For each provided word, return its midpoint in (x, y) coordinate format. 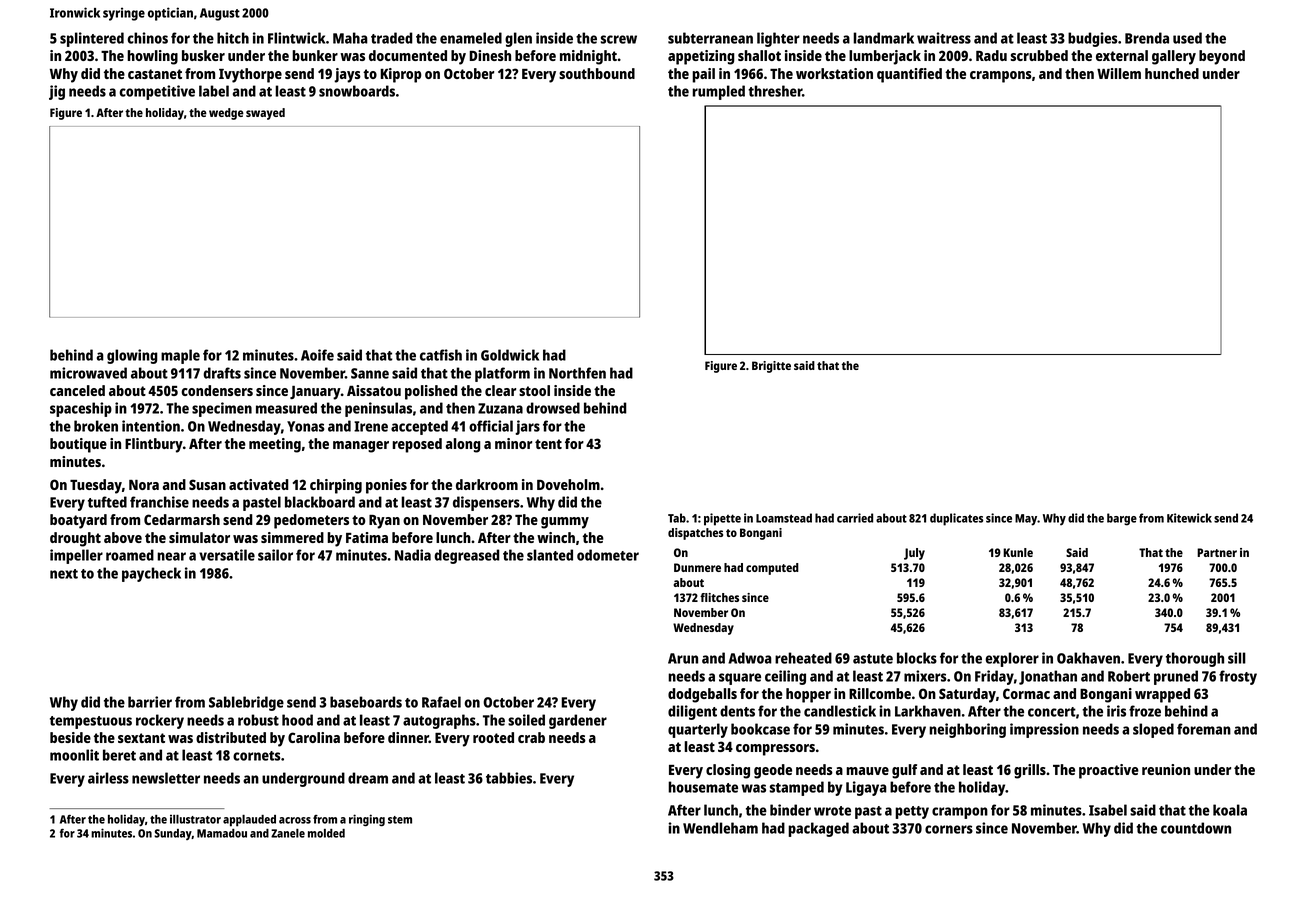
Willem (1119, 73)
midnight (588, 57)
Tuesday (96, 486)
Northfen (577, 373)
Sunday (173, 834)
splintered (92, 39)
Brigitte (771, 367)
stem (400, 820)
